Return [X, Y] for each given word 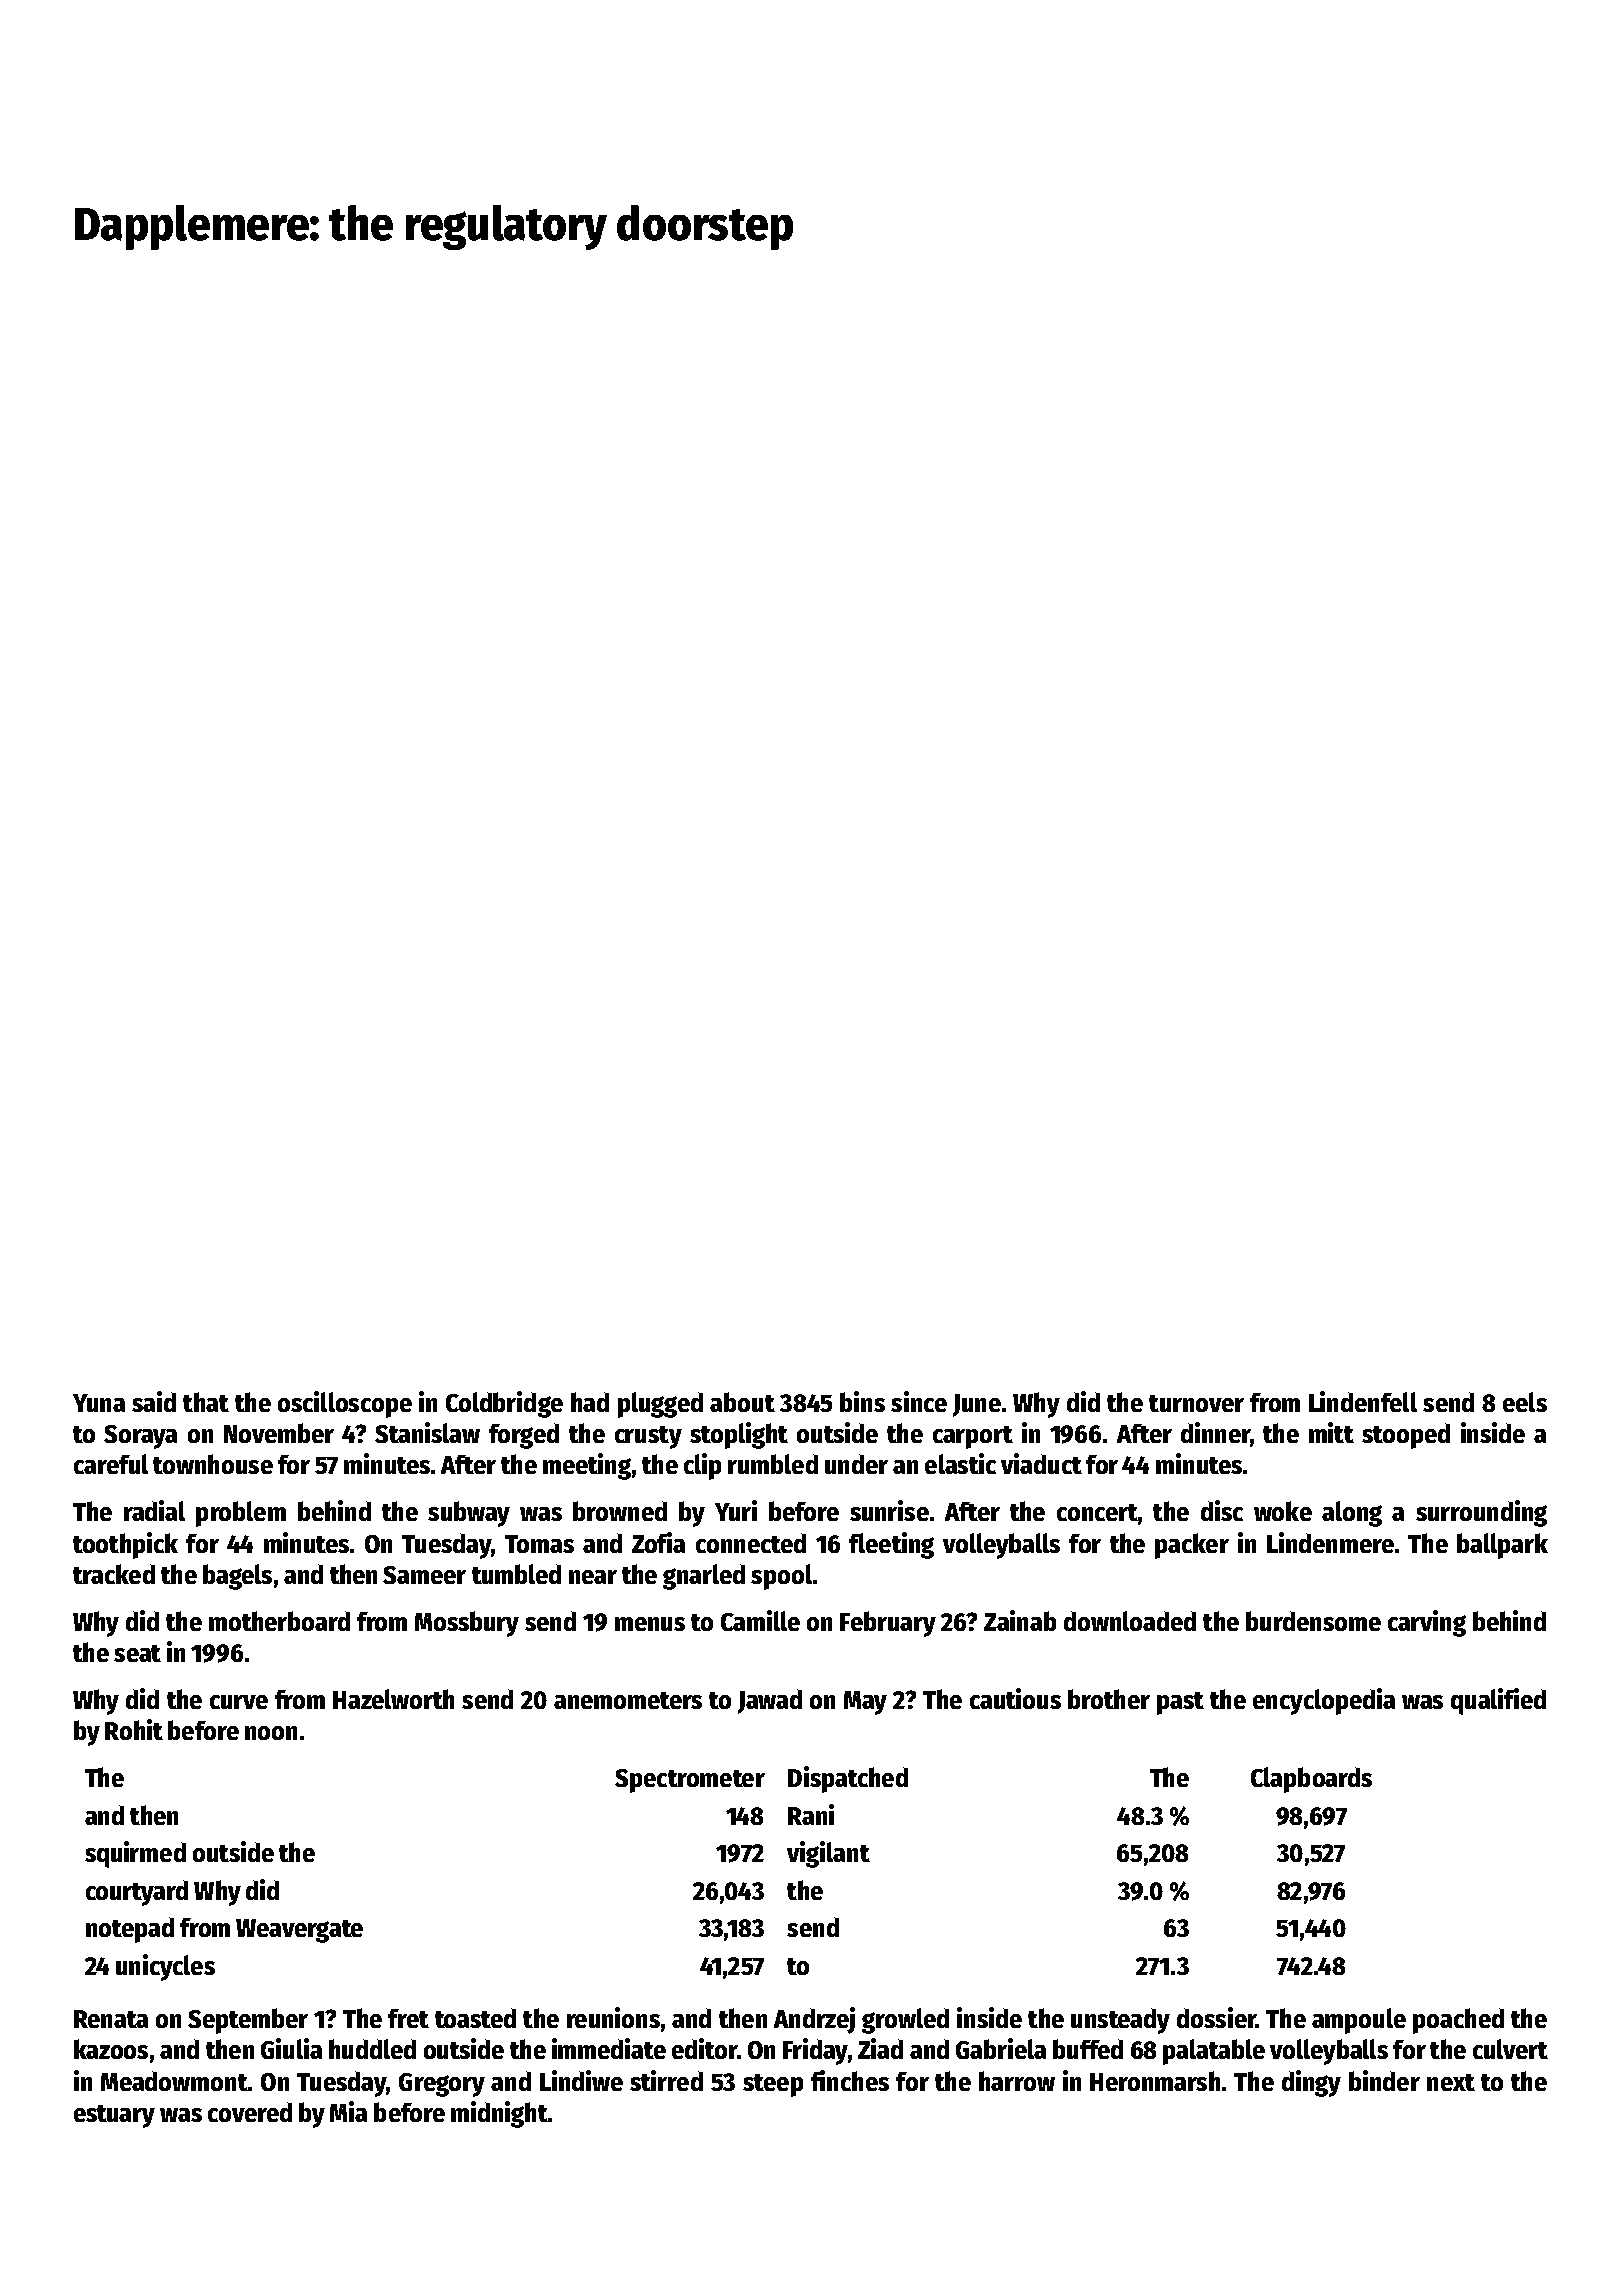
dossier [1216, 2017]
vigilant [828, 1854]
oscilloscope [345, 1404]
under [856, 1464]
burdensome [1313, 1621]
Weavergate [299, 1931]
